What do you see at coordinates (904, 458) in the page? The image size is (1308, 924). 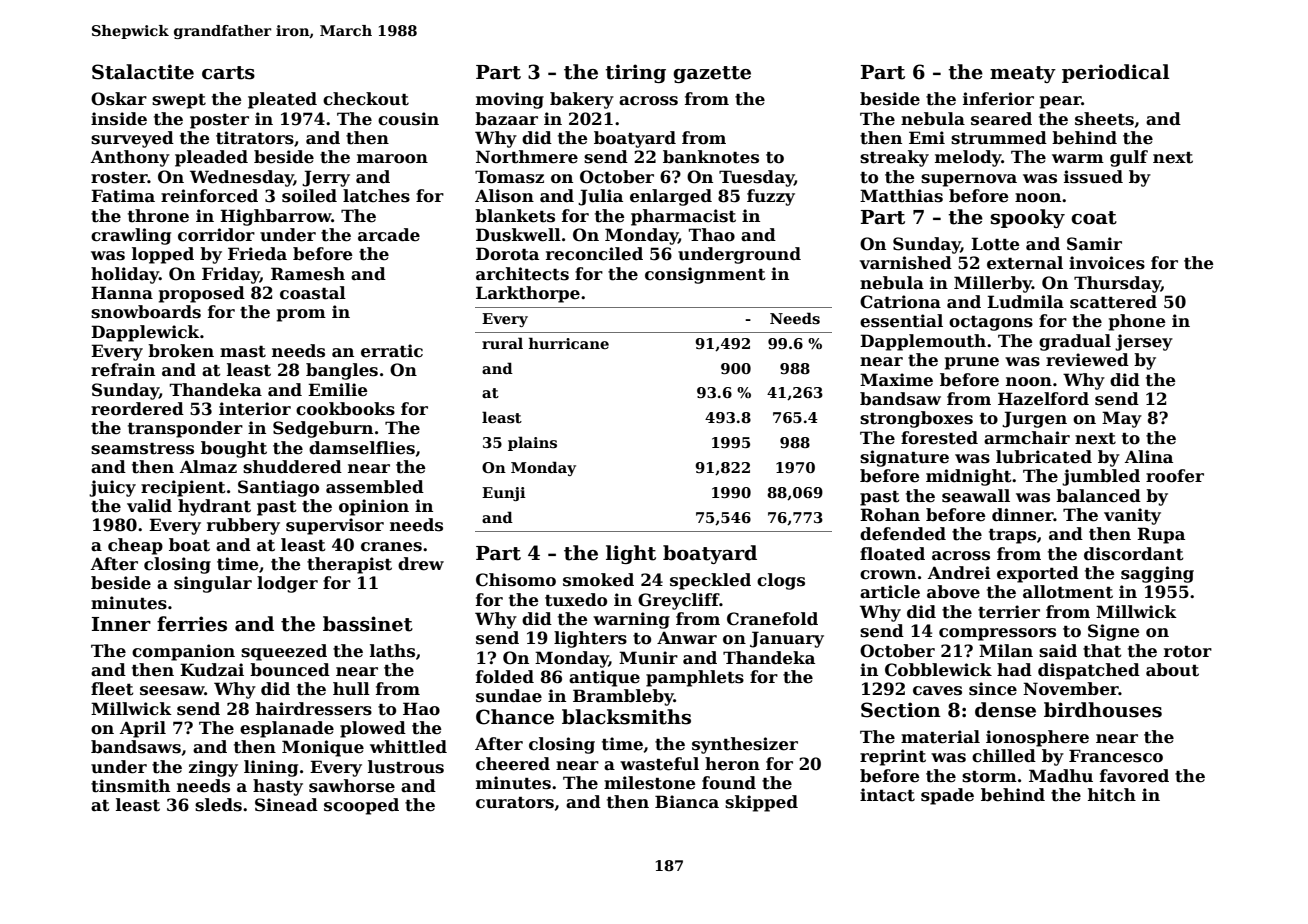 I see `signature` at bounding box center [904, 458].
